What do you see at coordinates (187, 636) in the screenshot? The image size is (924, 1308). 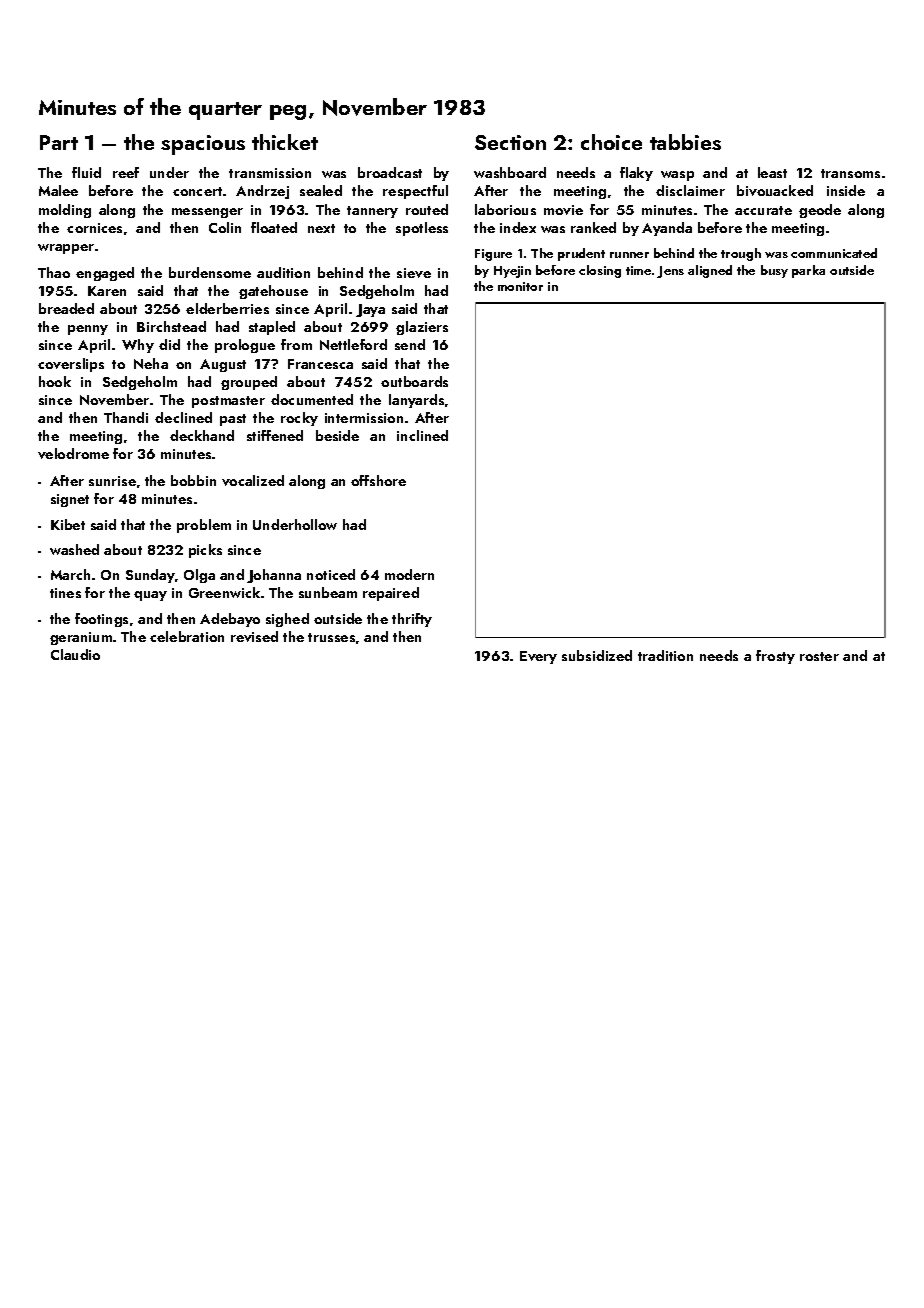 I see `celebration` at bounding box center [187, 636].
